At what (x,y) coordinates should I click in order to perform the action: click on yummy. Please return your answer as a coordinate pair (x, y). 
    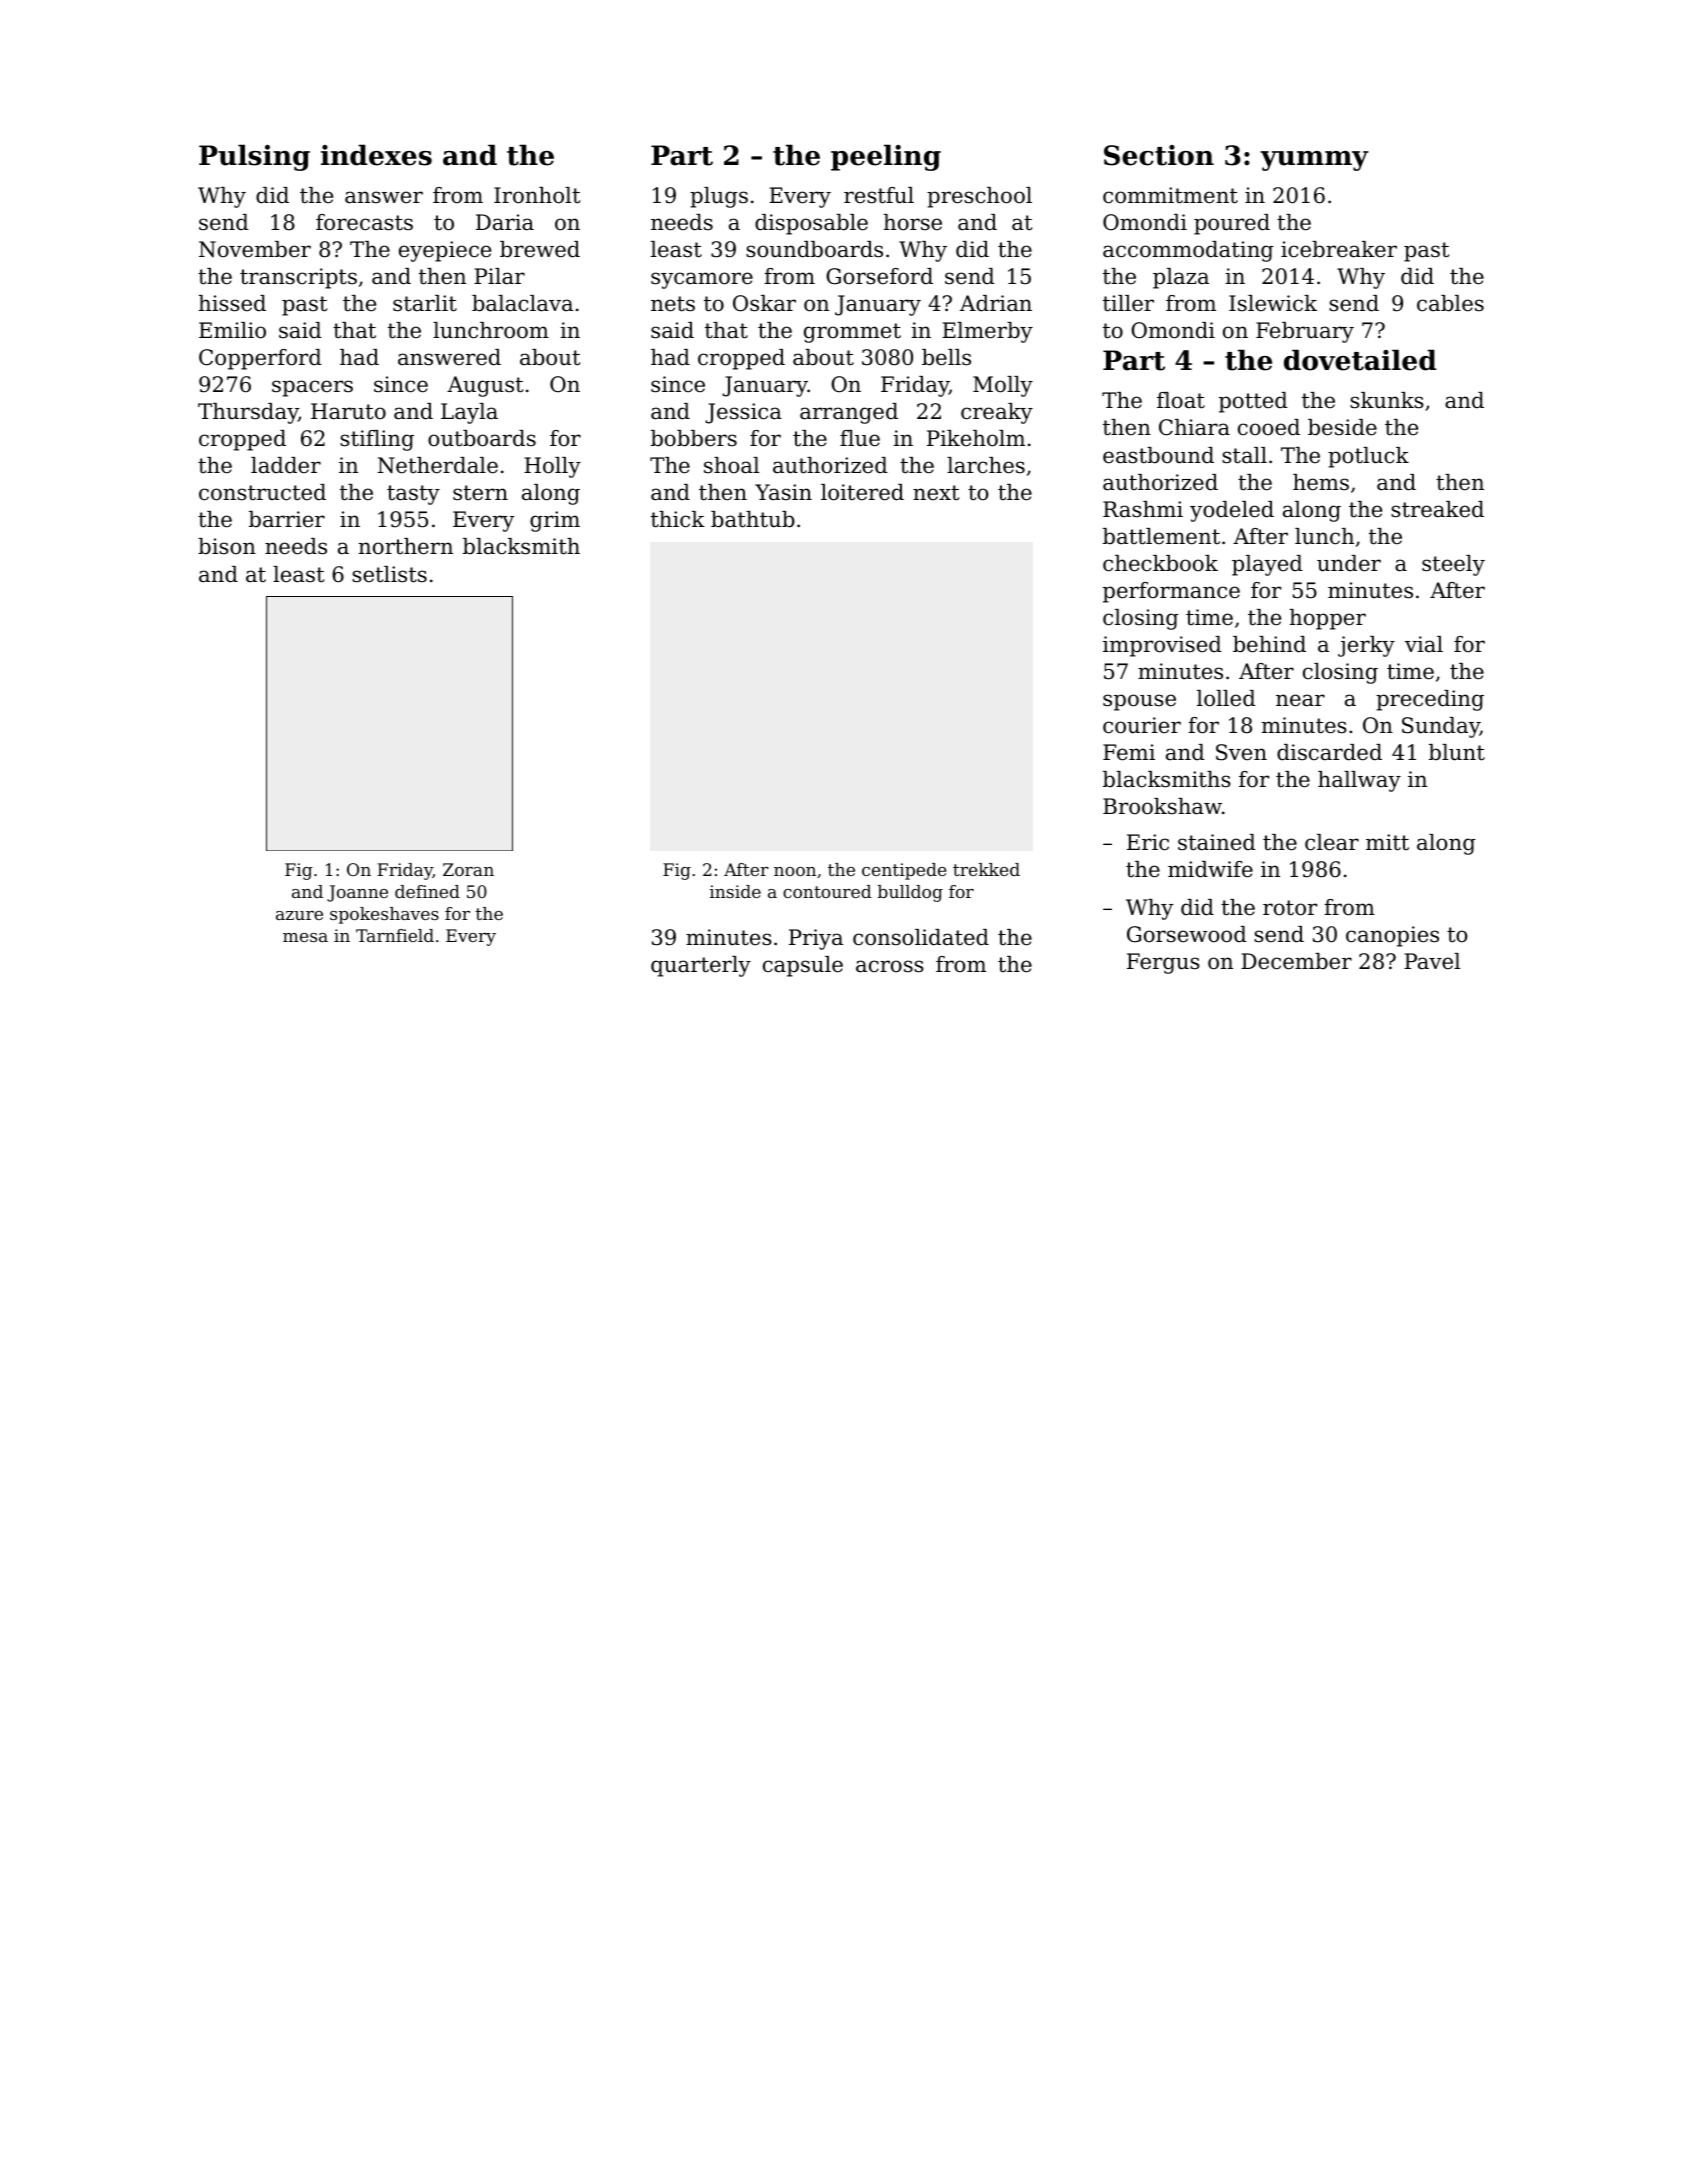
    Looking at the image, I should click on (1314, 161).
